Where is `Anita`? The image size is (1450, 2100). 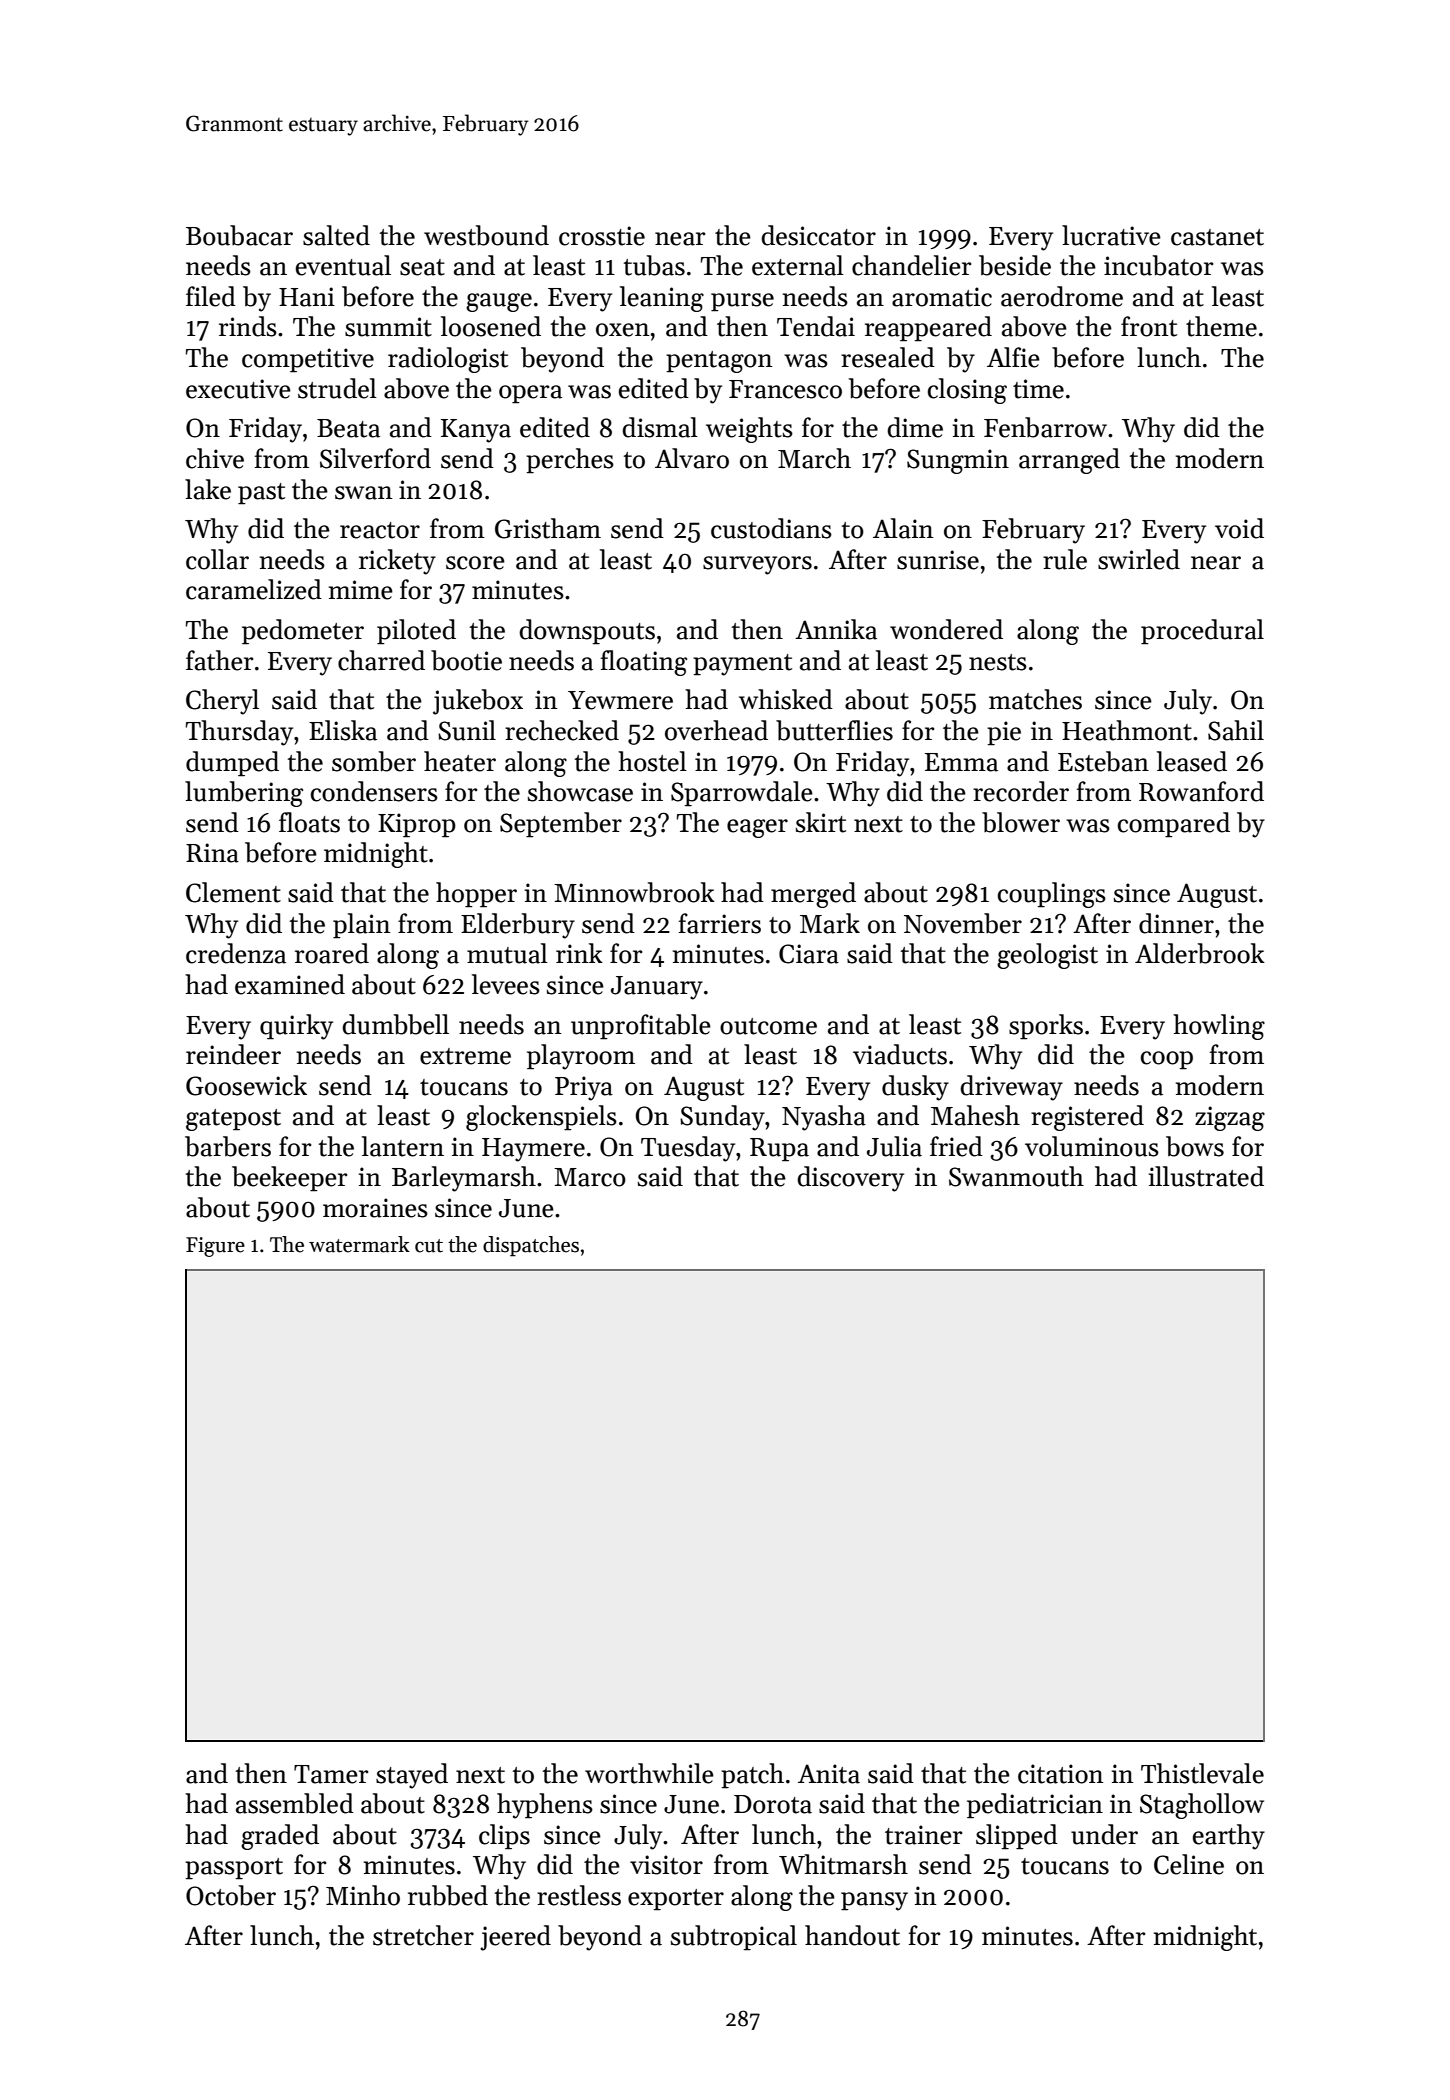 Anita is located at coordinates (829, 1774).
